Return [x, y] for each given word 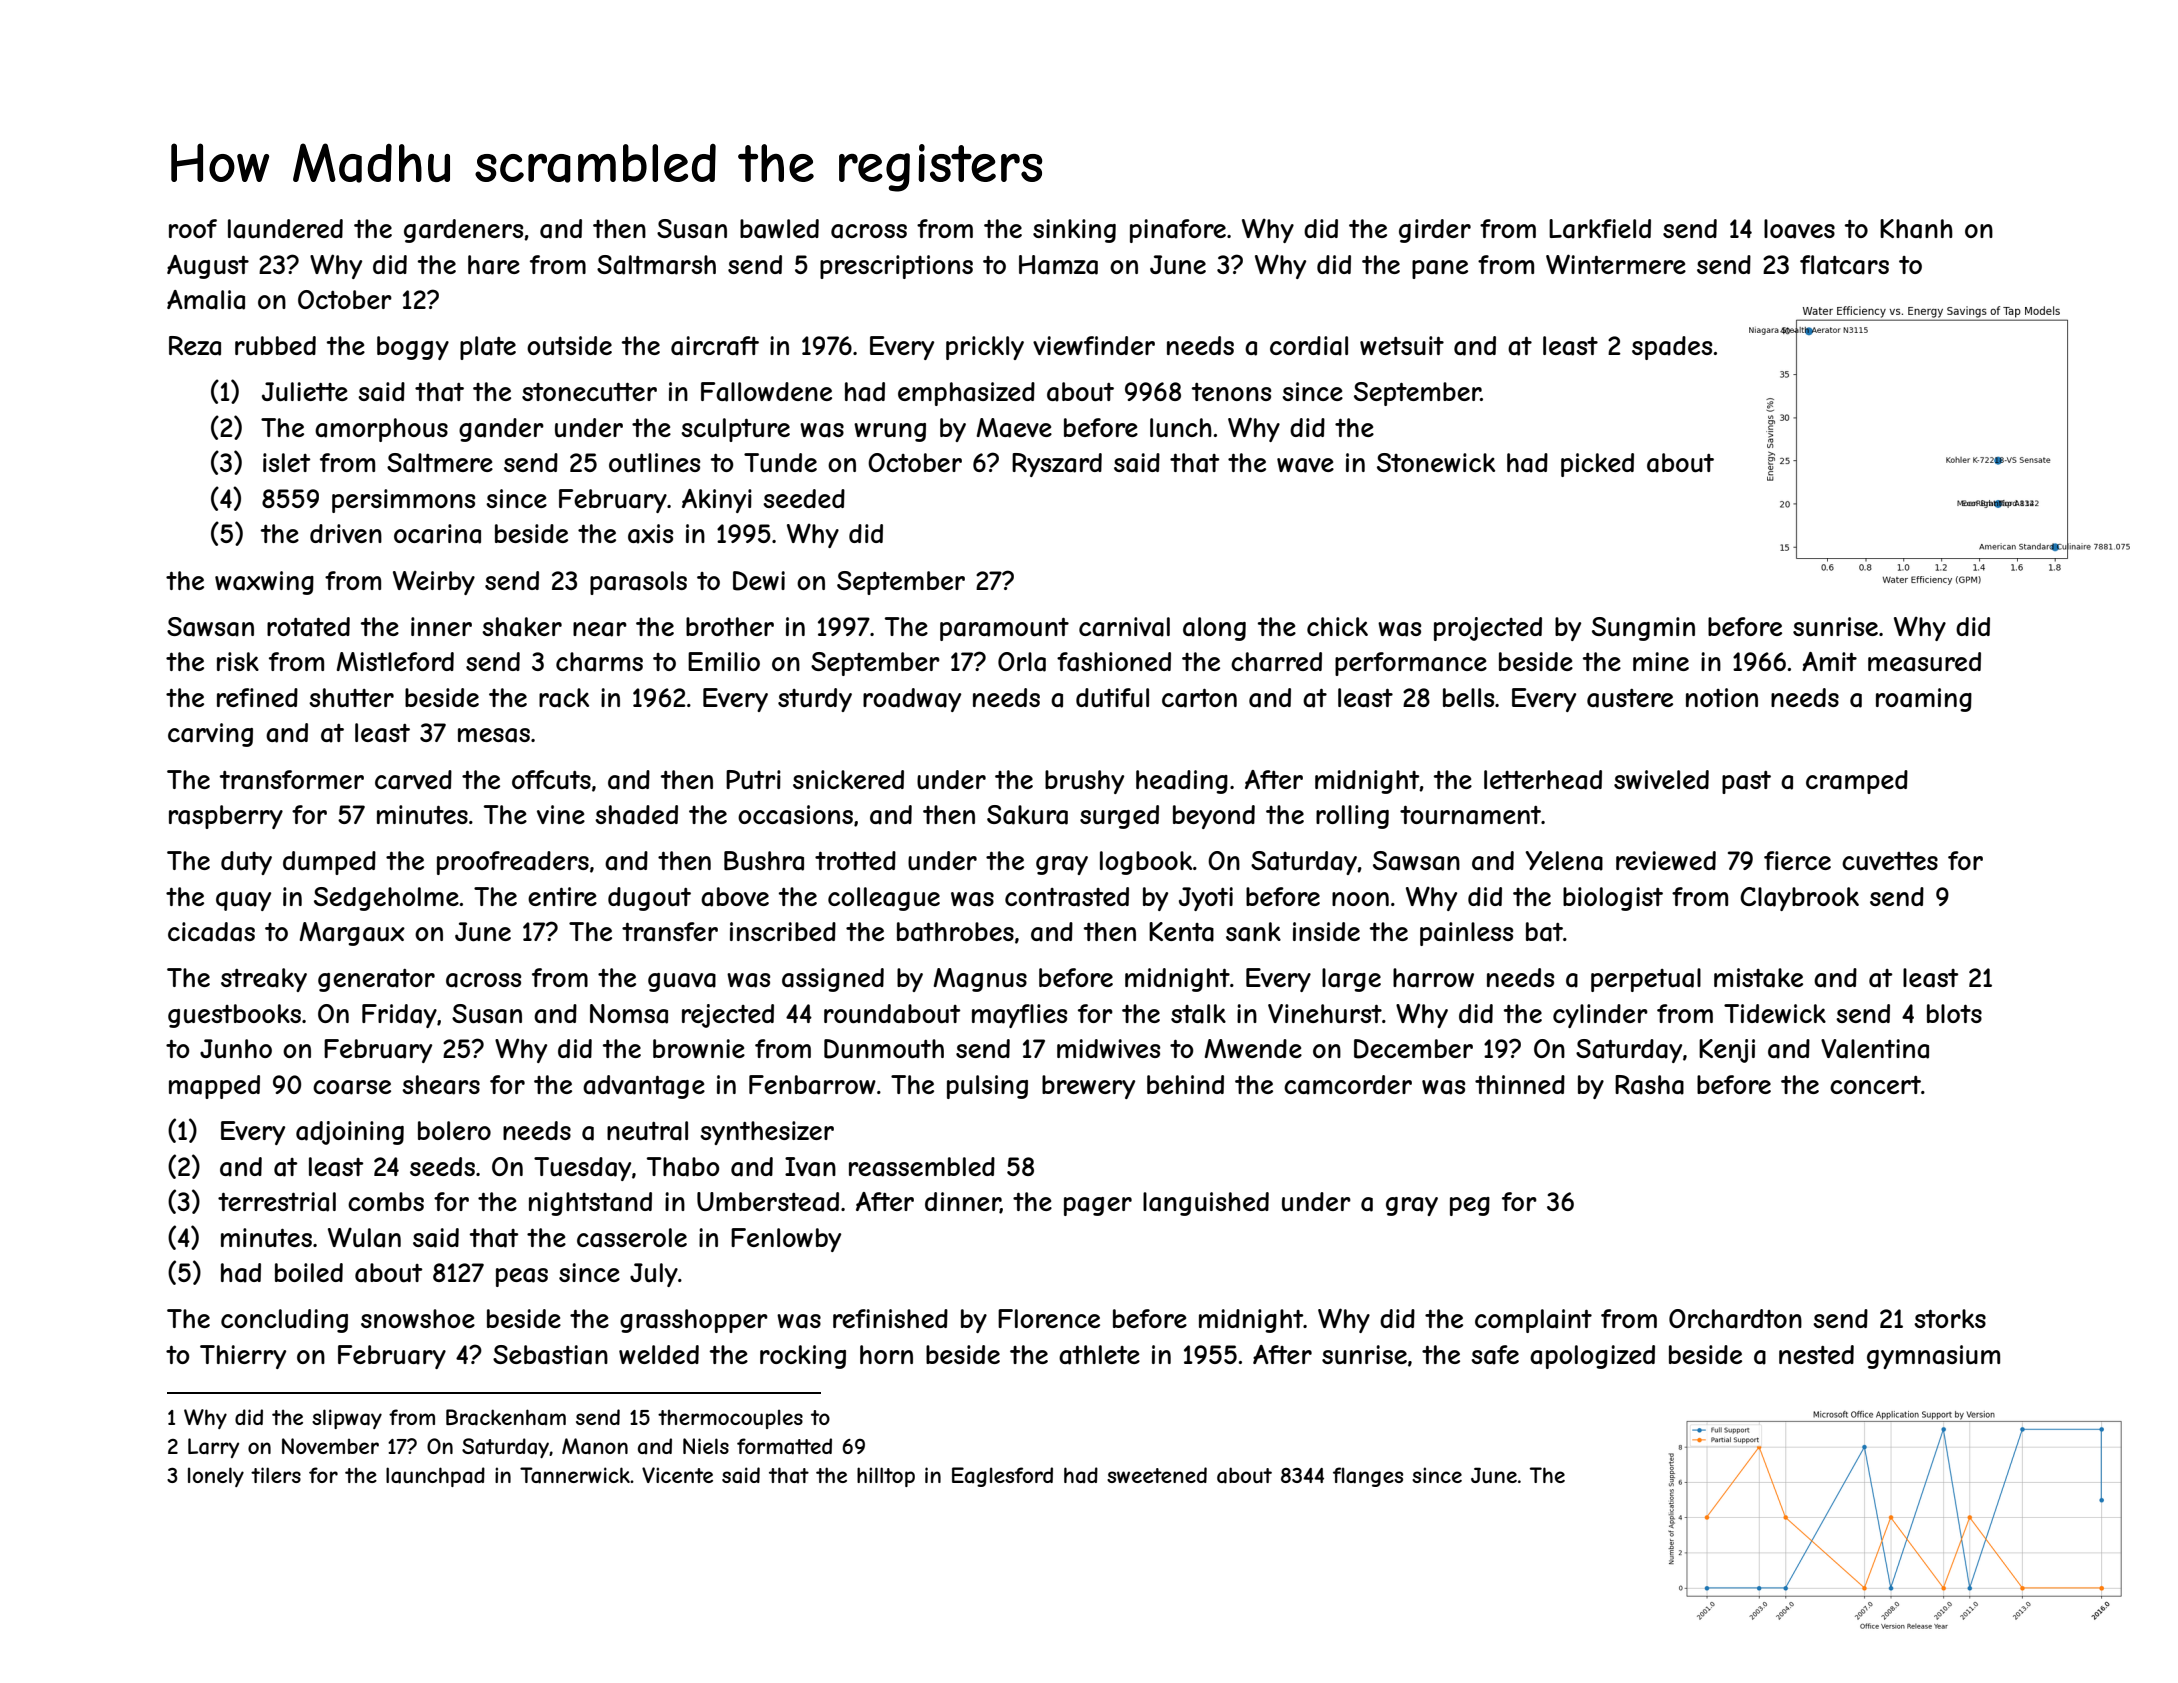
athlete [1099, 1355]
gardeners [463, 231]
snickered [848, 779]
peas [522, 1277]
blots [1954, 1013]
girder [1435, 231]
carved [413, 780]
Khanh [1916, 229]
